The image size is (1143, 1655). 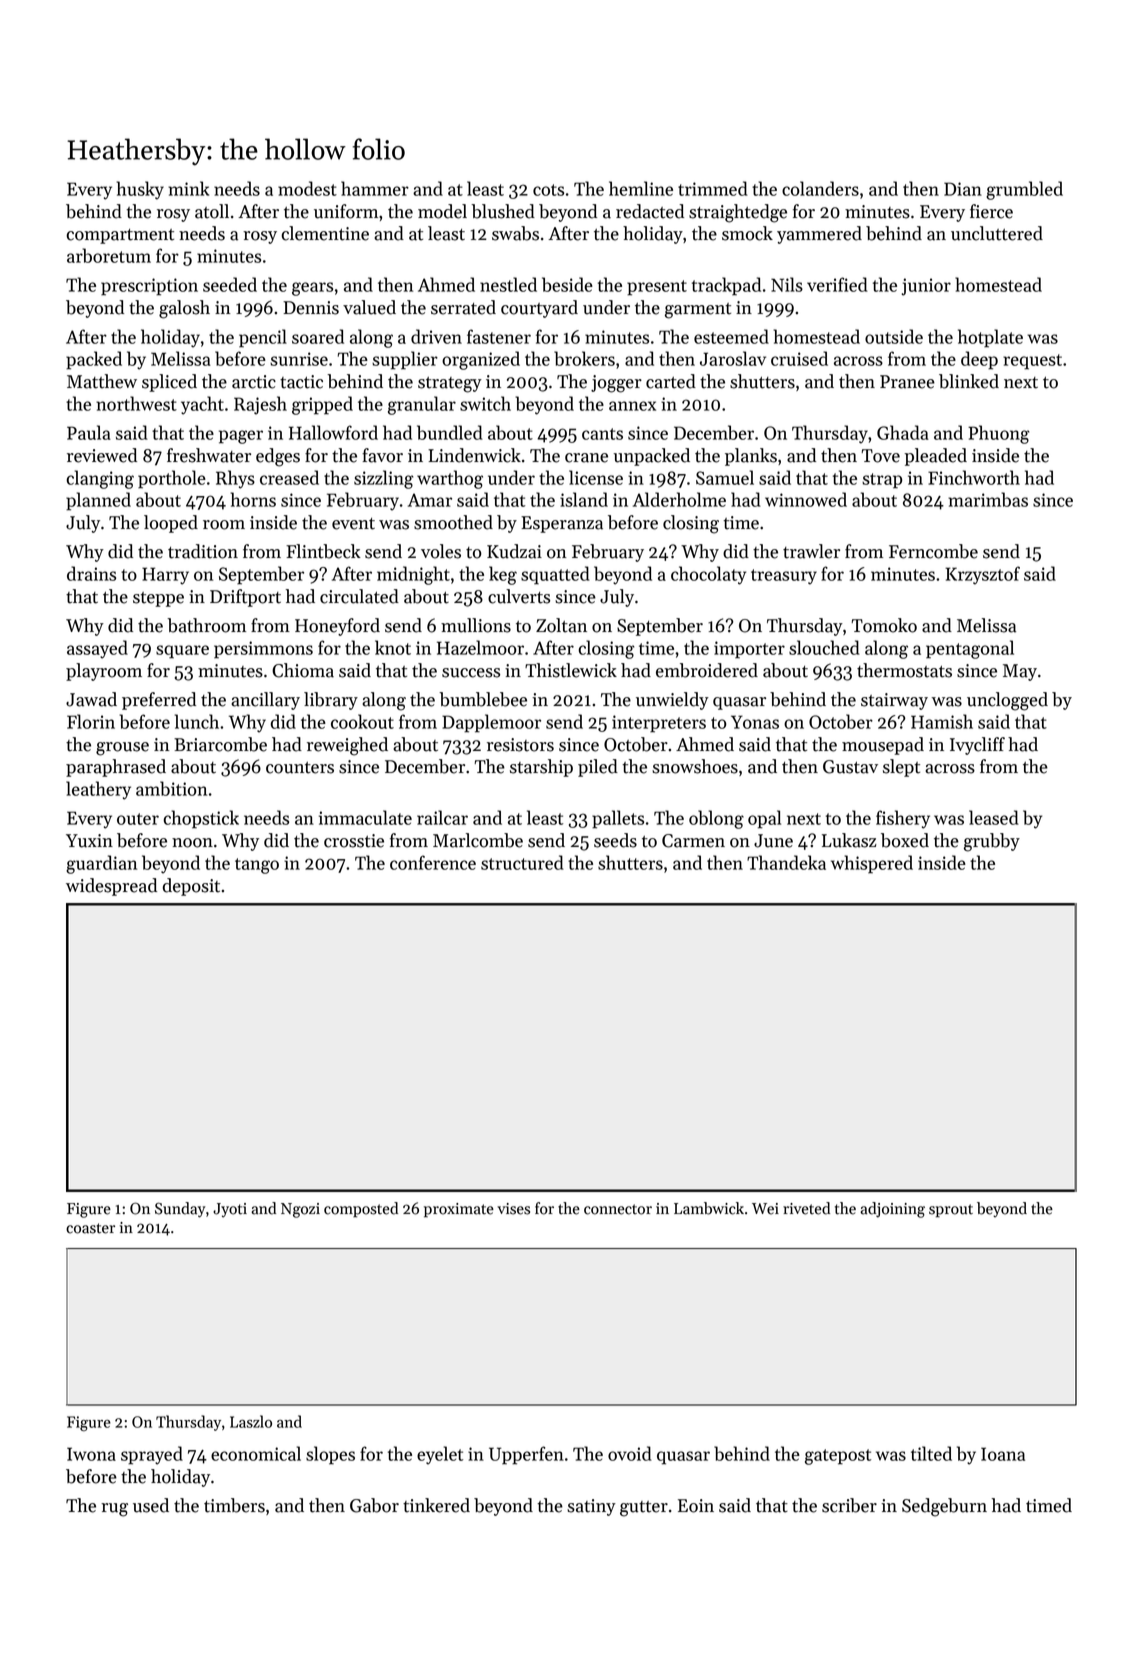 I want to click on fierce, so click(x=991, y=211).
